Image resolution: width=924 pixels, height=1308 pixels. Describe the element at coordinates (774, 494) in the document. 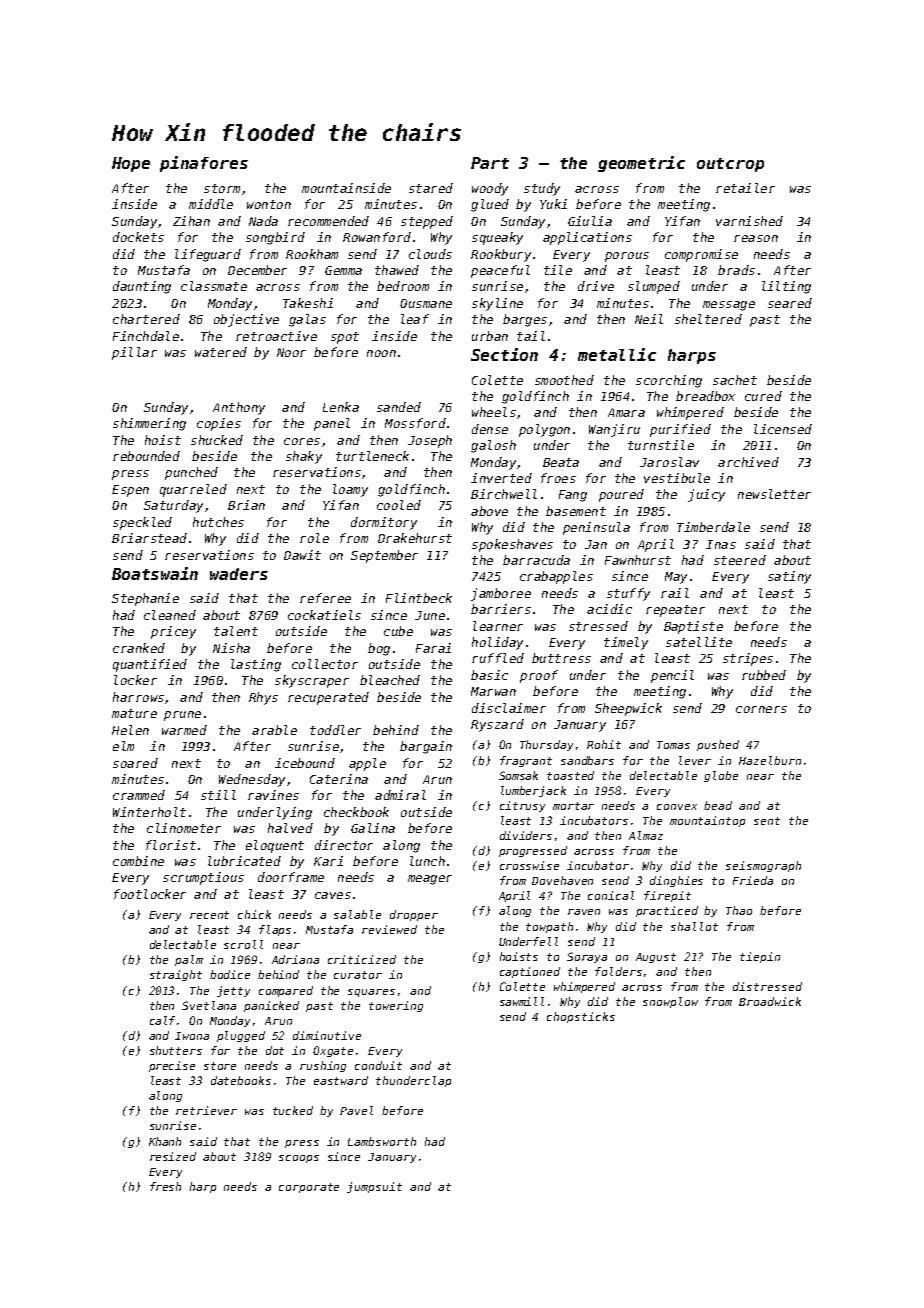

I see `newsletter` at that location.
